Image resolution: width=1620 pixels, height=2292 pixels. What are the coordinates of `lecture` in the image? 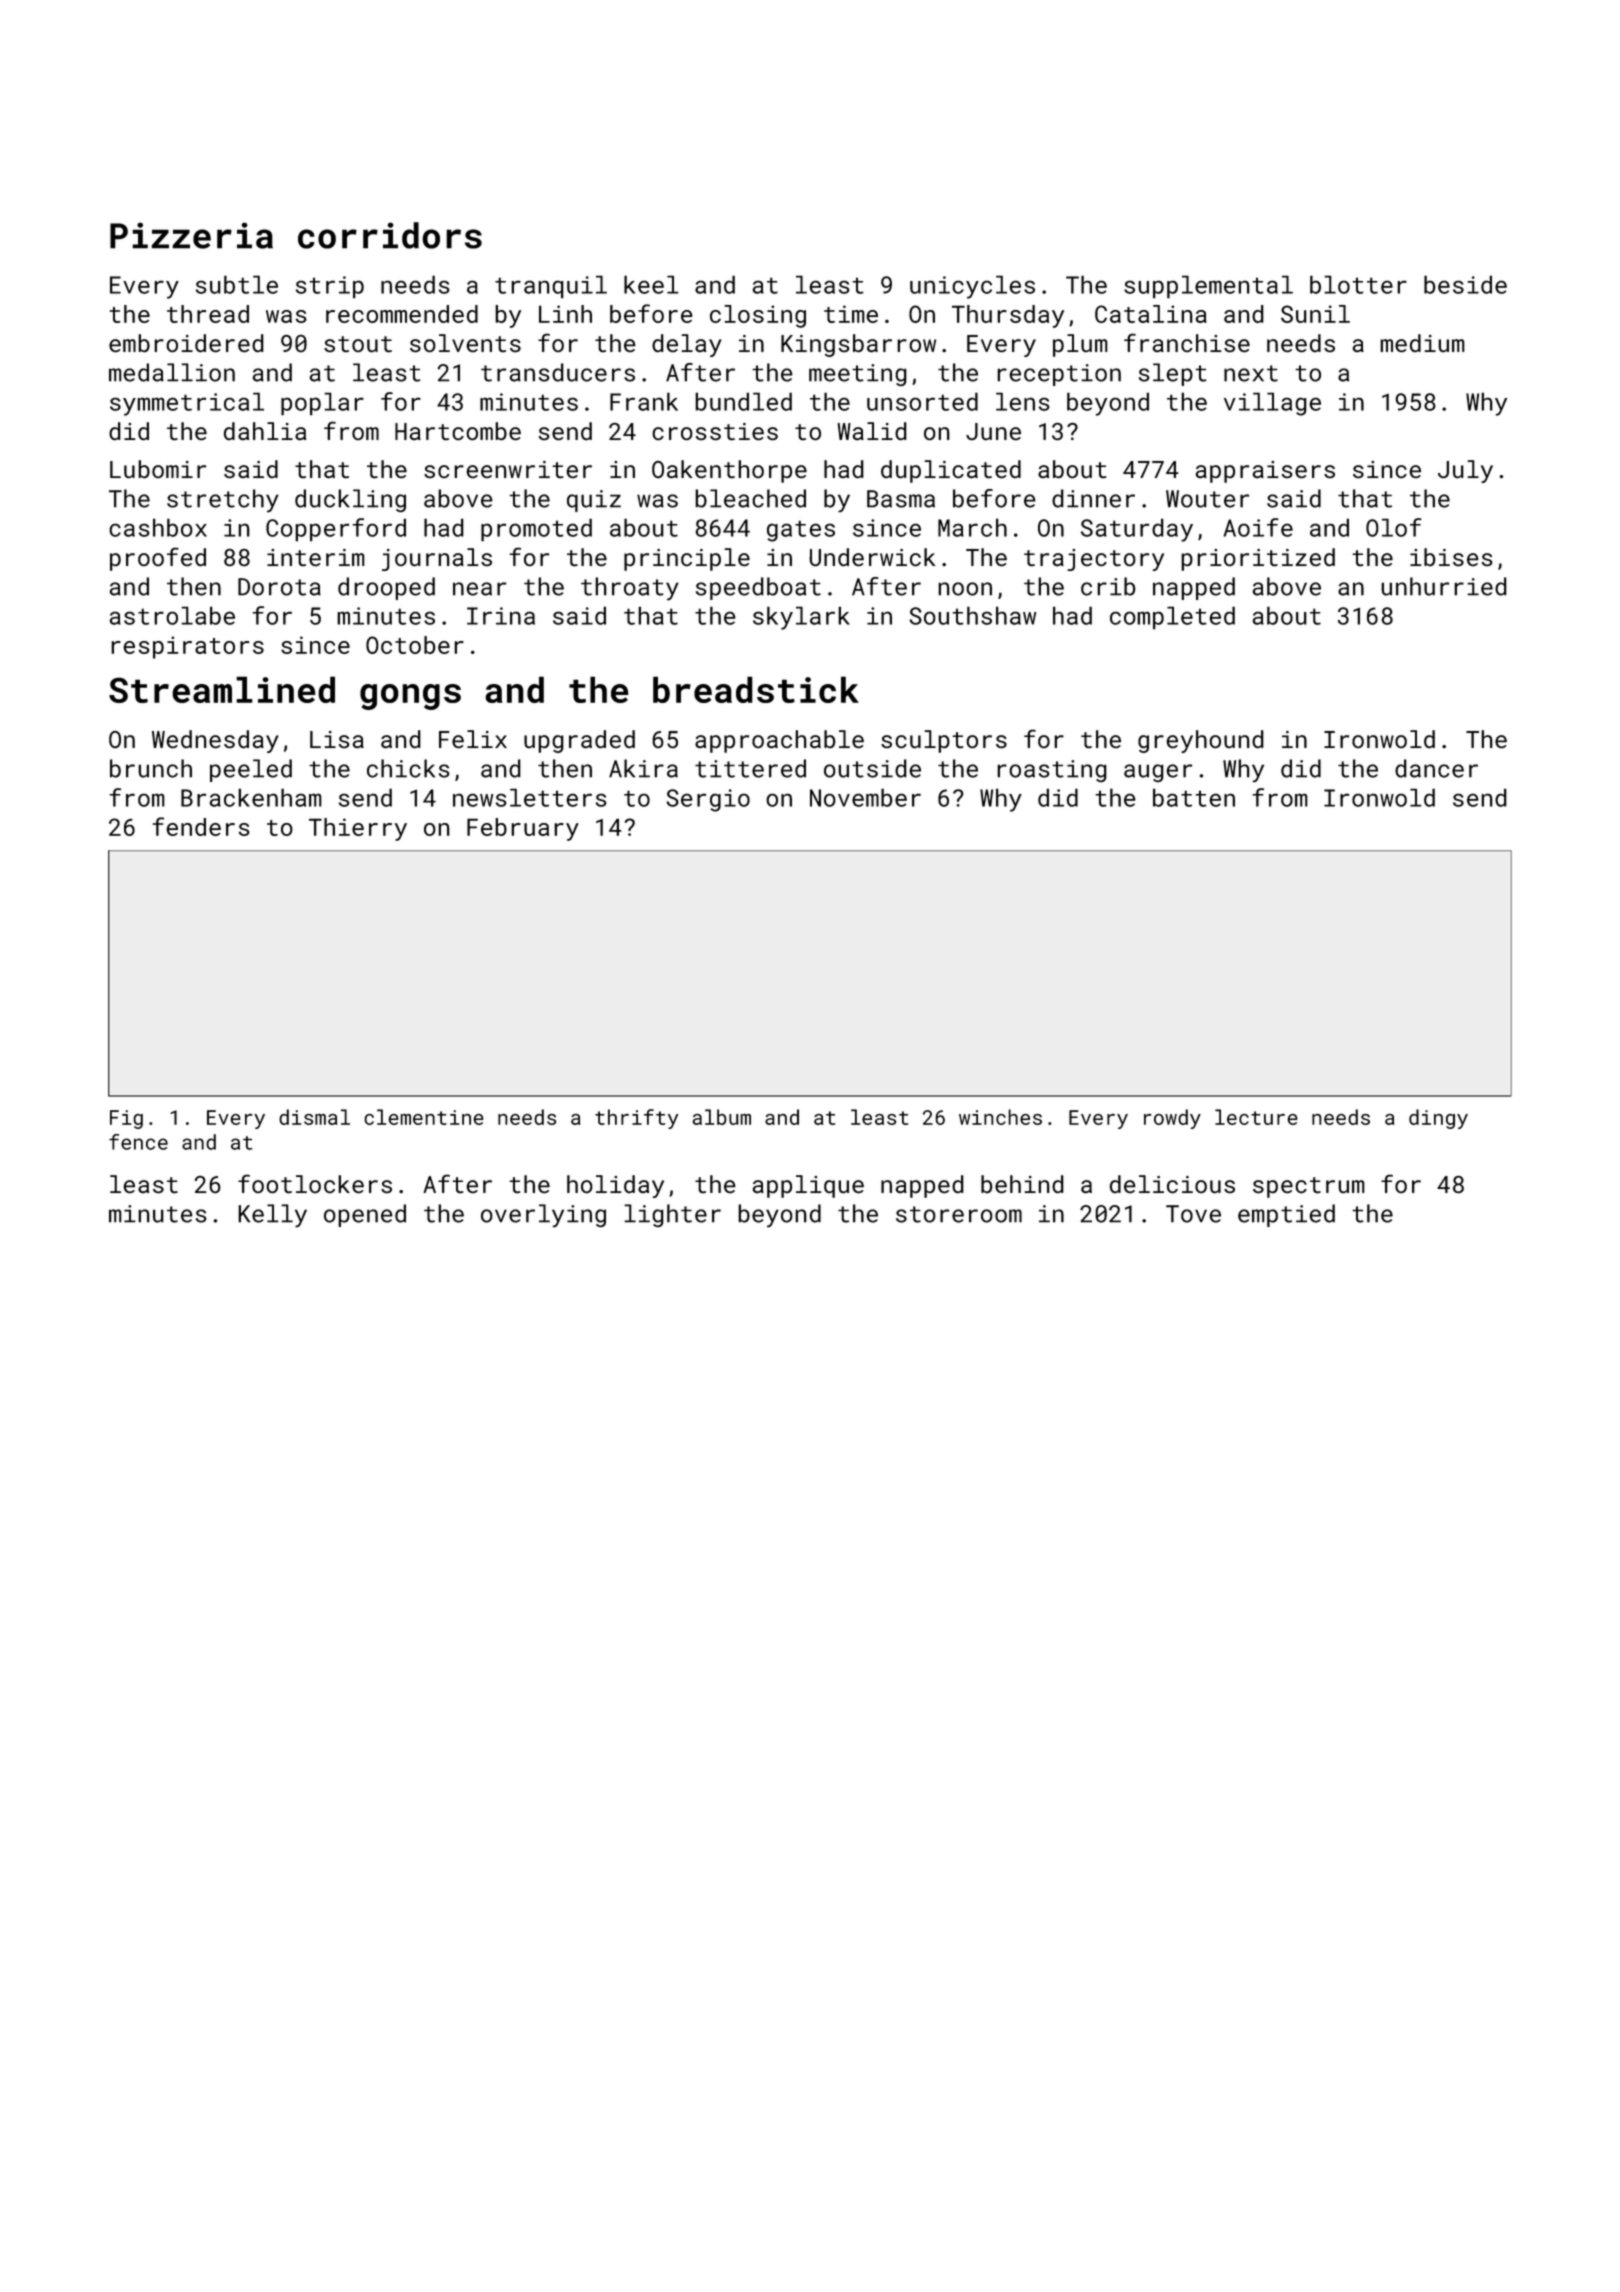 It's located at (1256, 1117).
